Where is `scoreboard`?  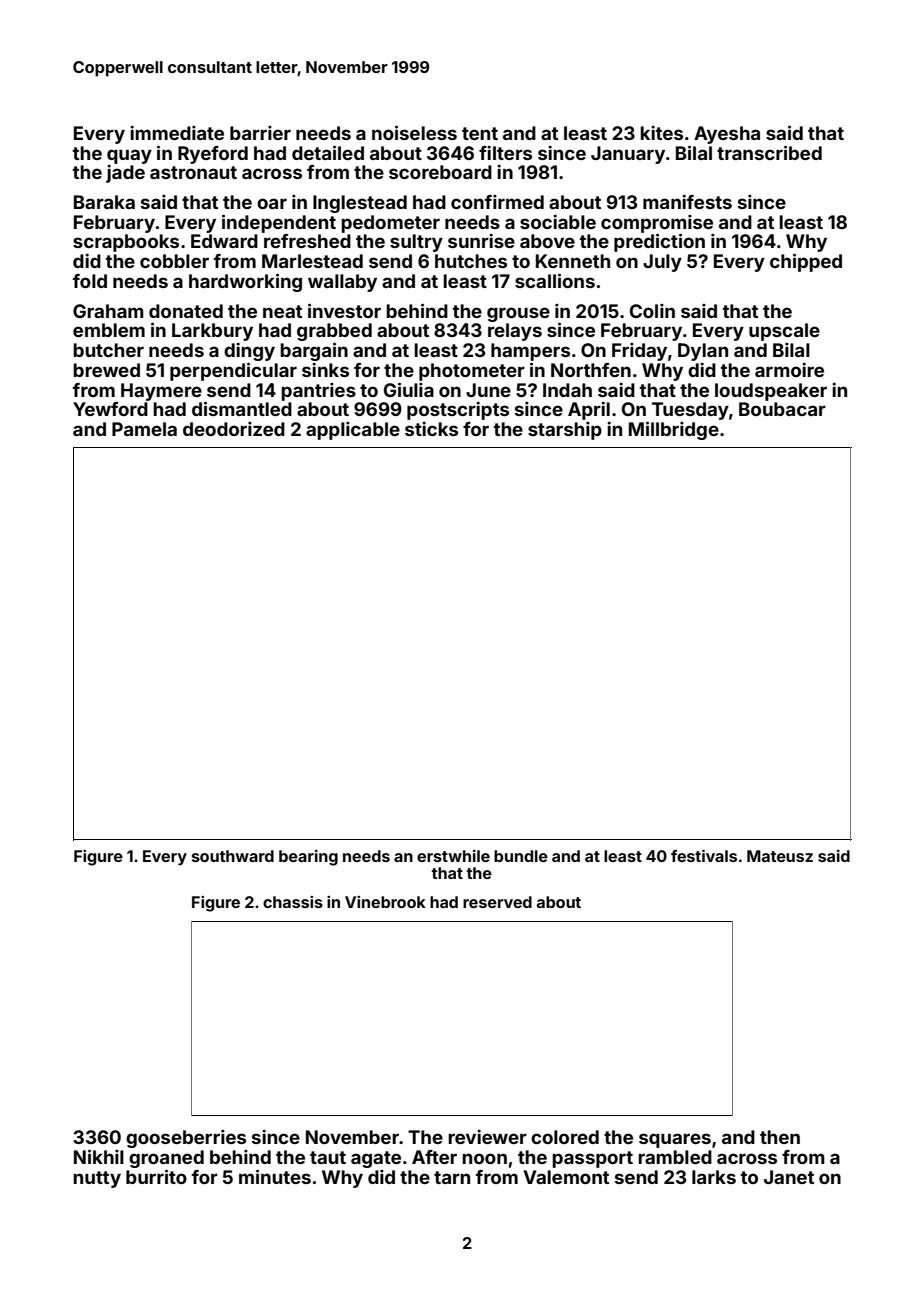 scoreboard is located at coordinates (440, 172).
